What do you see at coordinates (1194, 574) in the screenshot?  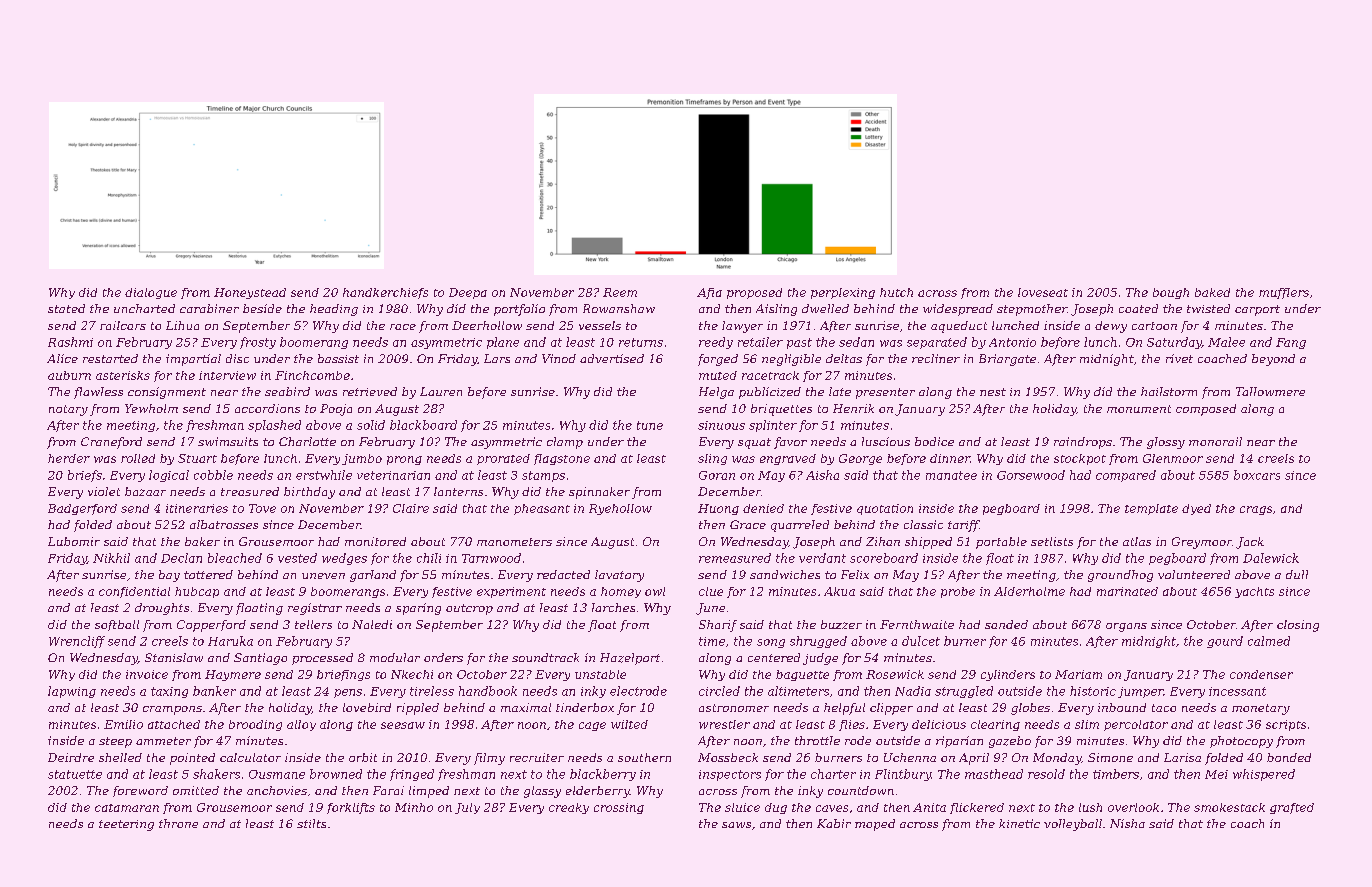 I see `volunteered` at bounding box center [1194, 574].
